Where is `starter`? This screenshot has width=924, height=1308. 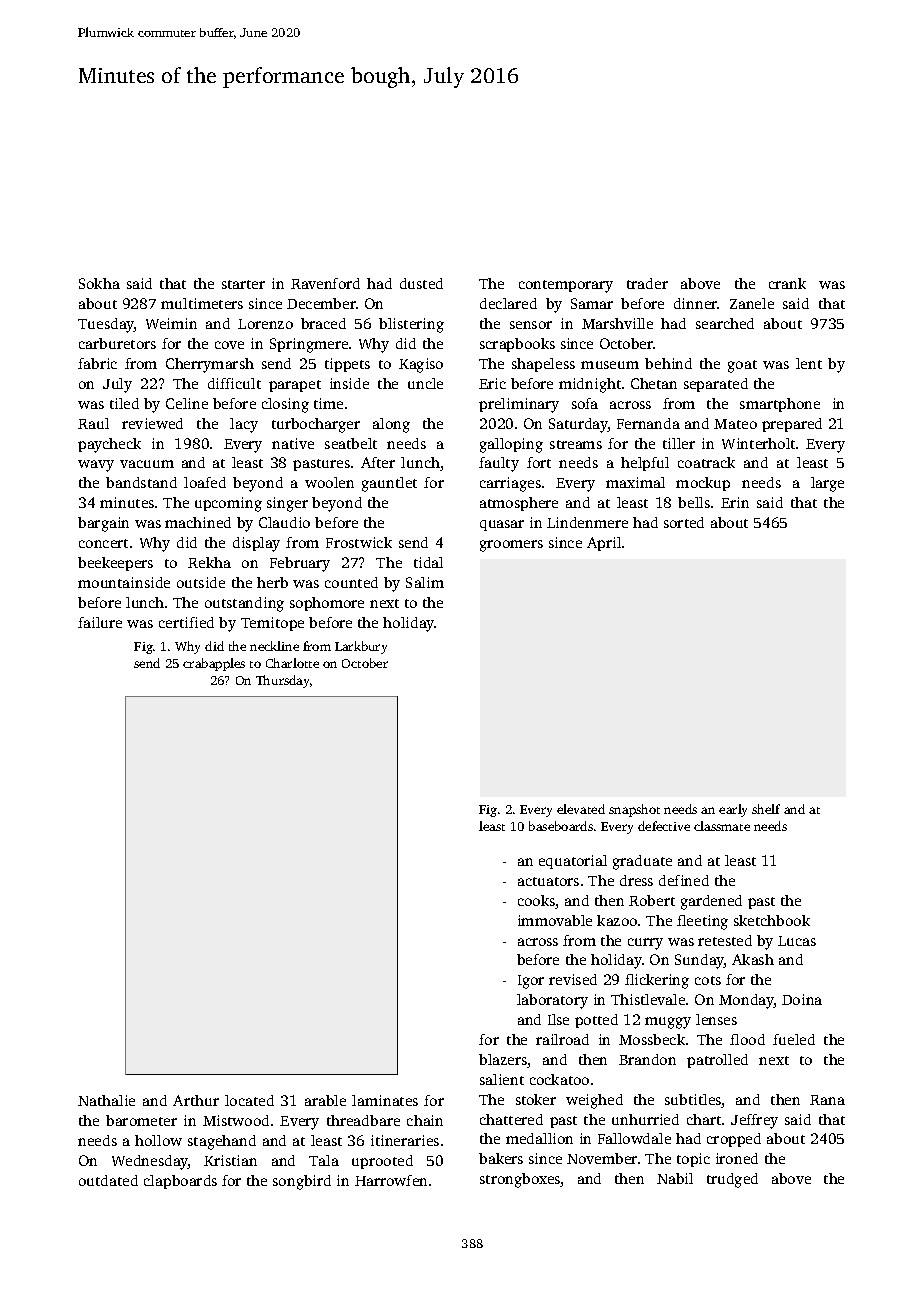
starter is located at coordinates (243, 284).
